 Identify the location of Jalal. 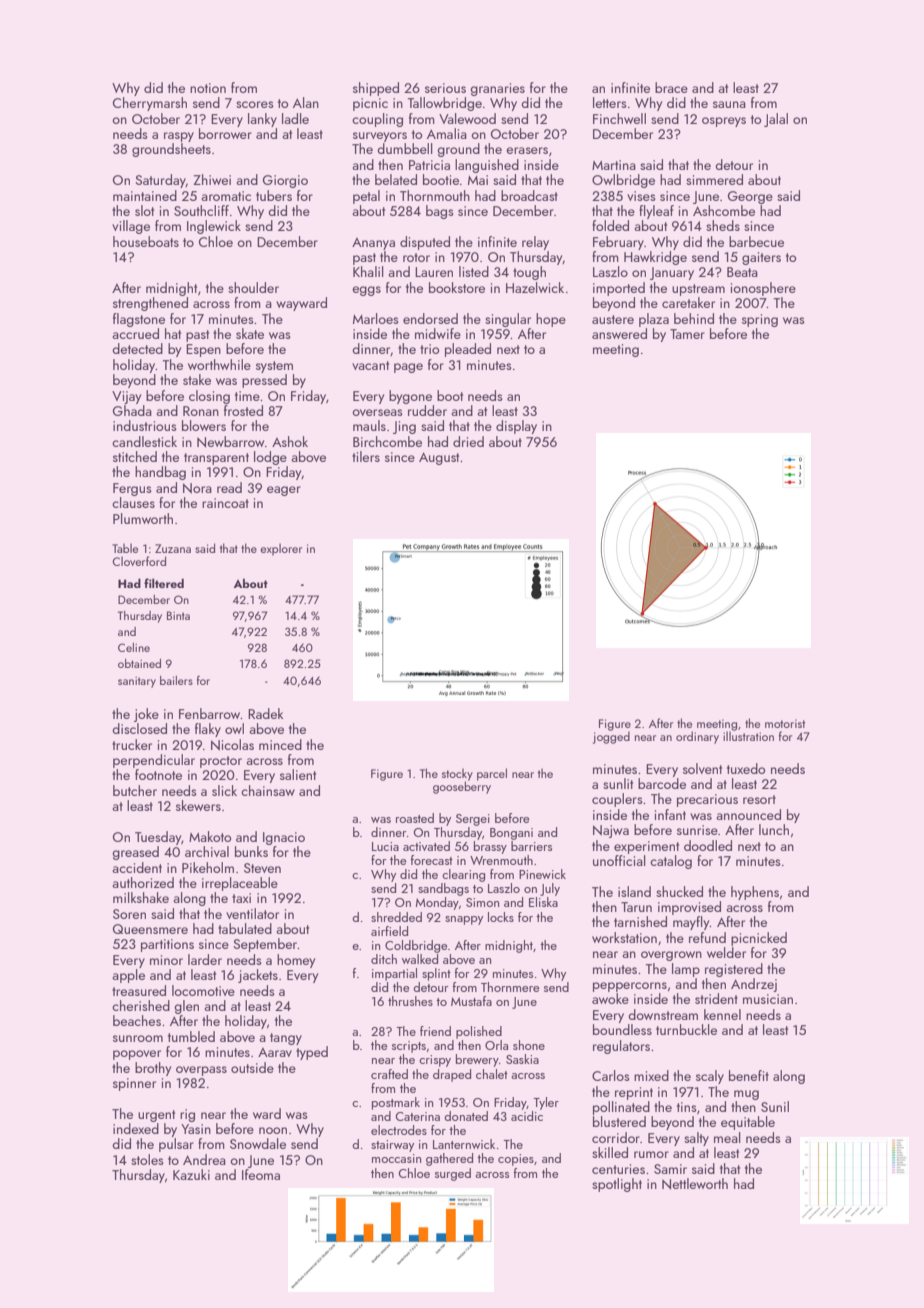
(776, 120).
